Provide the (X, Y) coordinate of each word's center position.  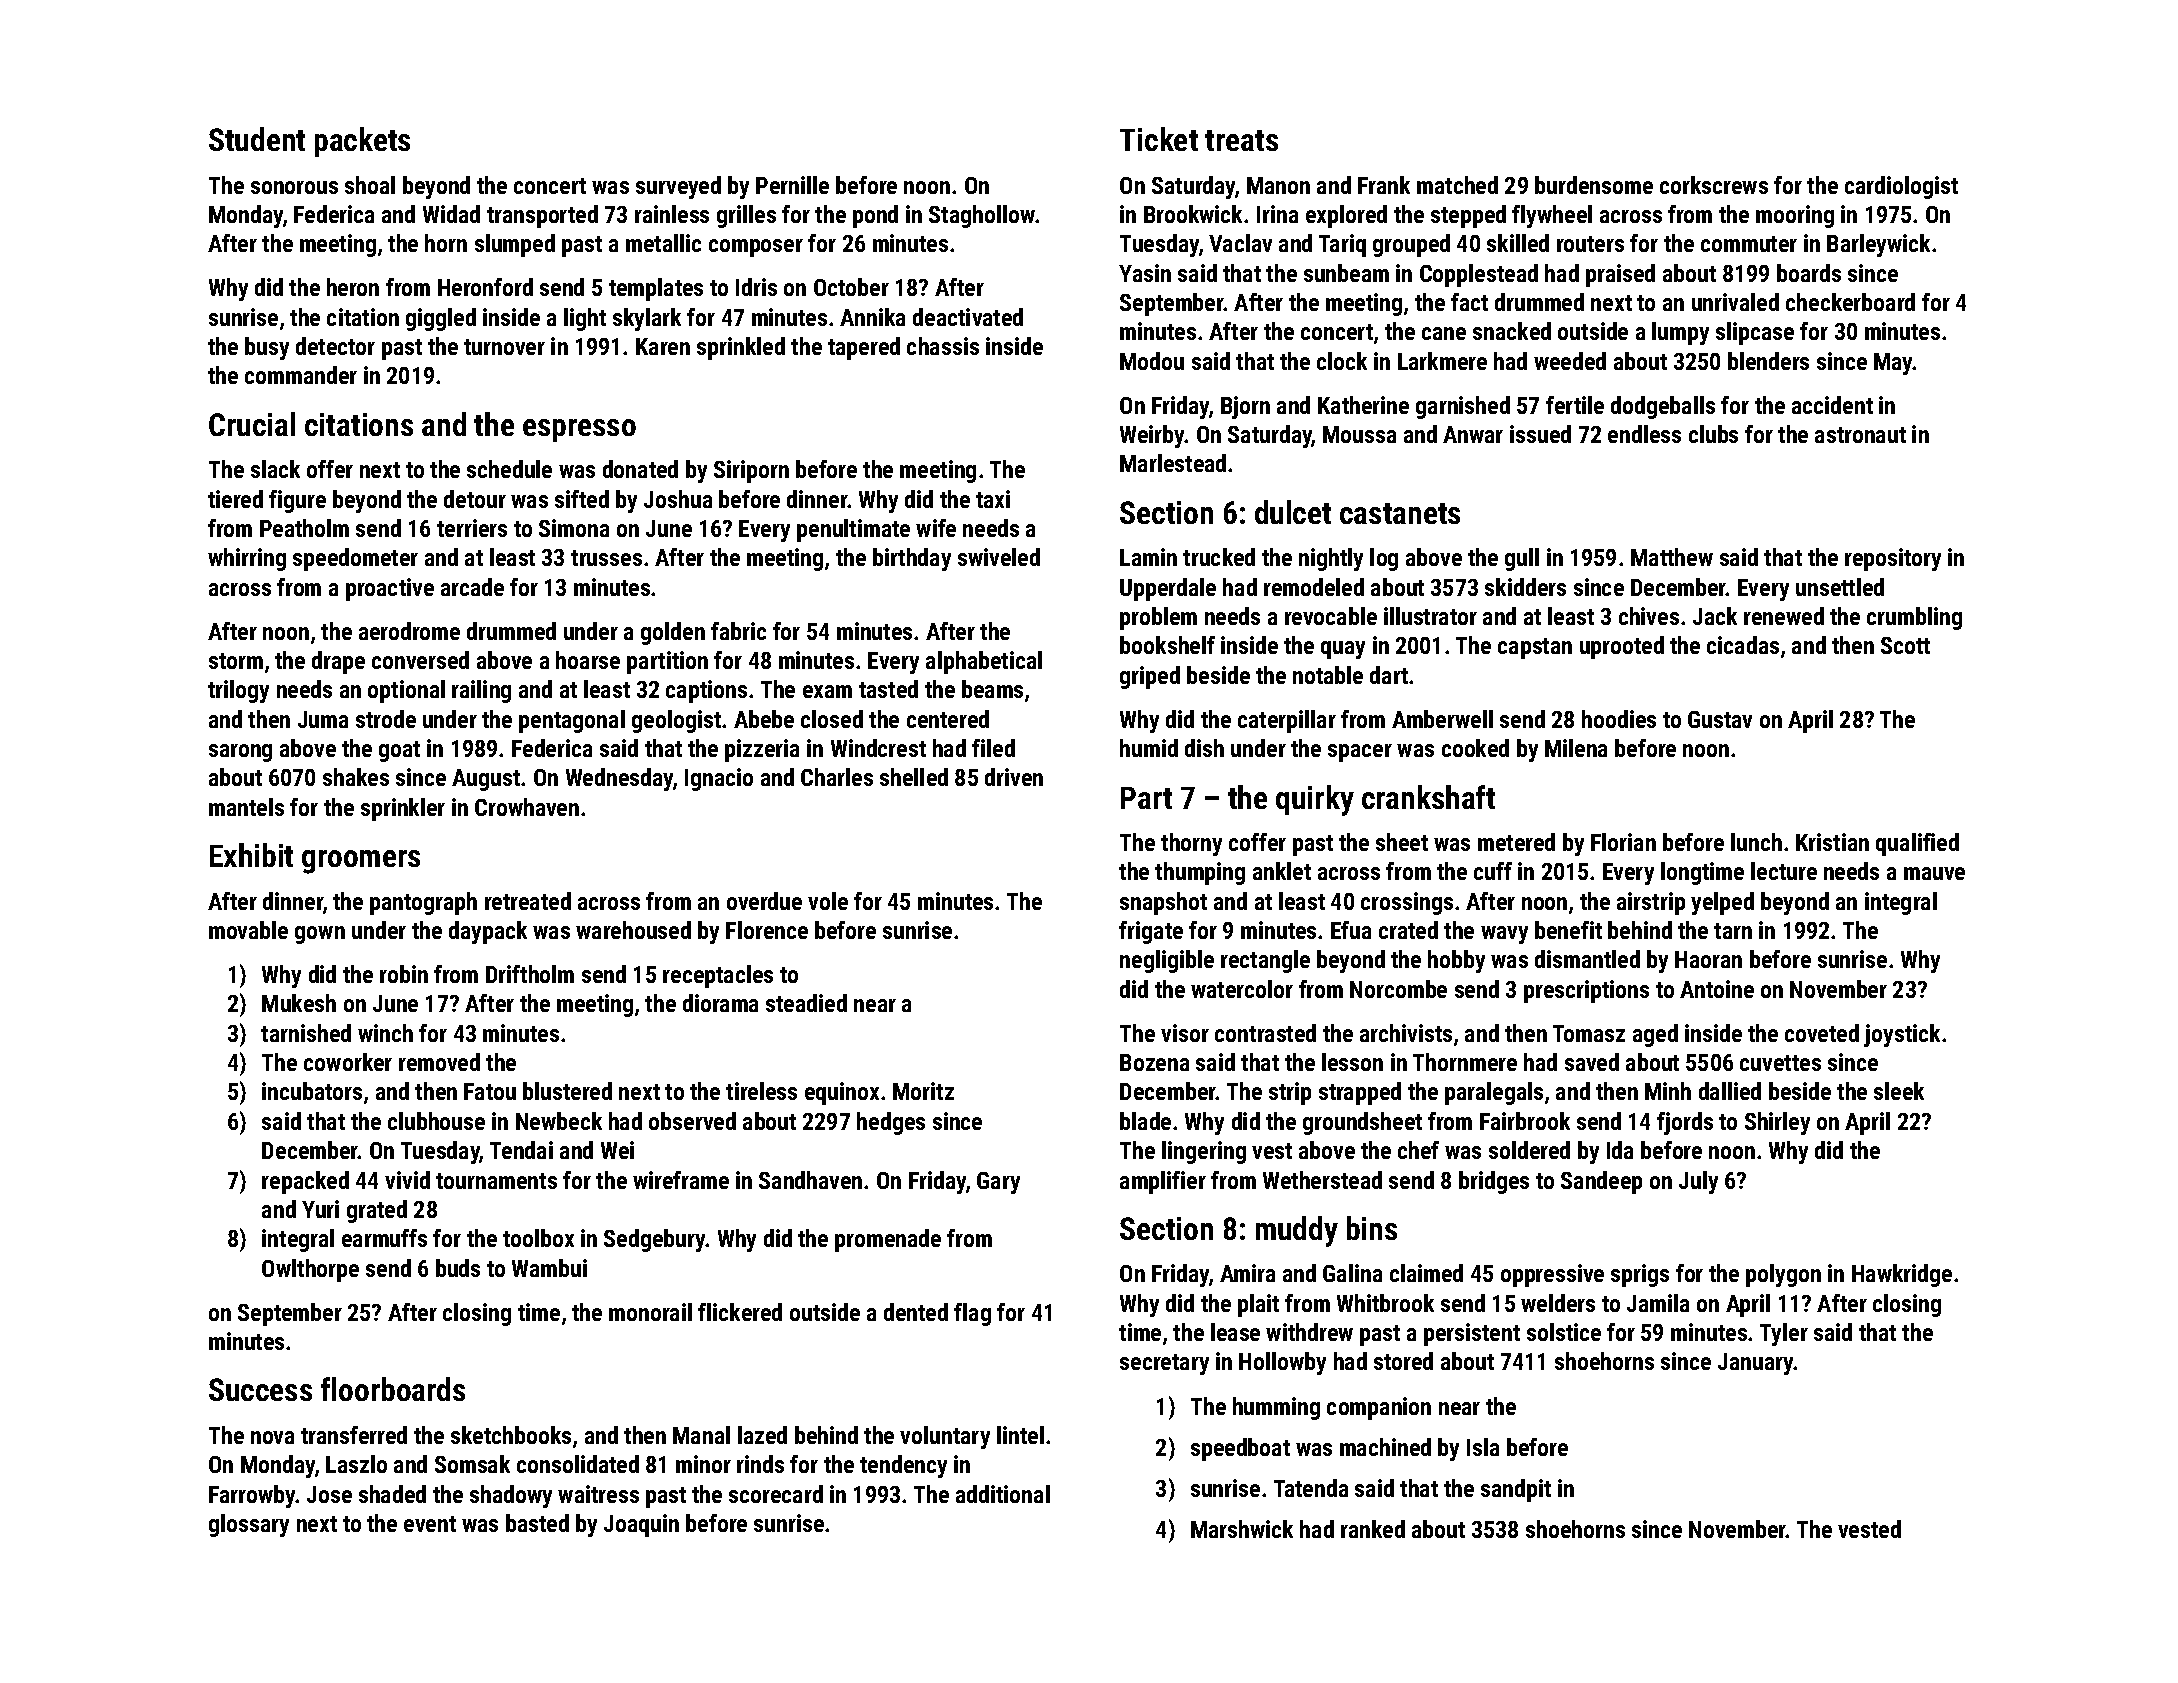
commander (301, 375)
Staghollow (982, 216)
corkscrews (1714, 185)
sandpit (1516, 1490)
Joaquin (641, 1525)
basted (537, 1523)
